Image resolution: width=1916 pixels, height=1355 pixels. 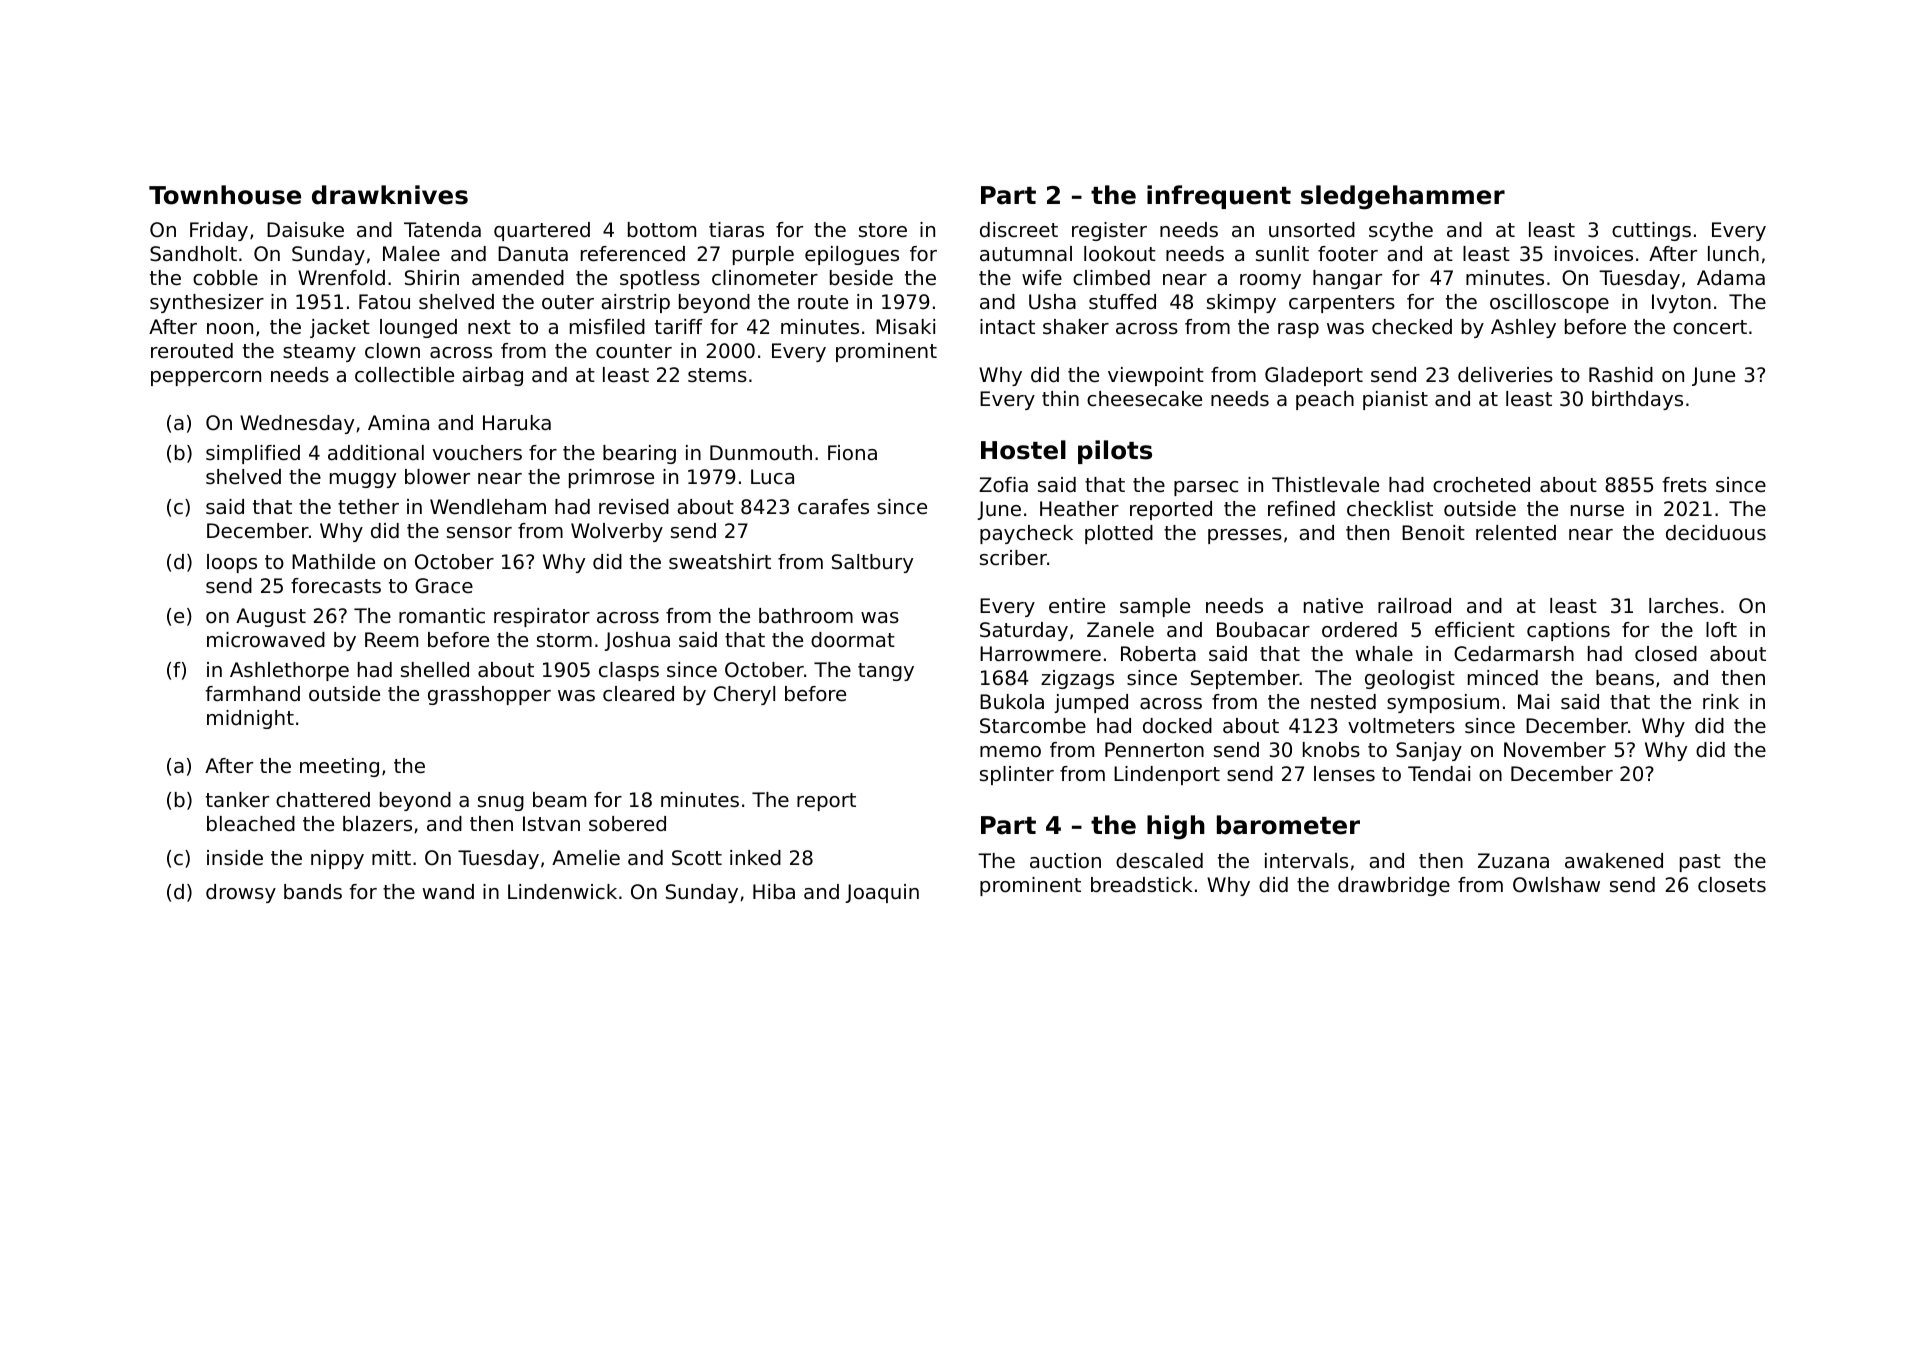 What do you see at coordinates (629, 671) in the document?
I see `clasps` at bounding box center [629, 671].
